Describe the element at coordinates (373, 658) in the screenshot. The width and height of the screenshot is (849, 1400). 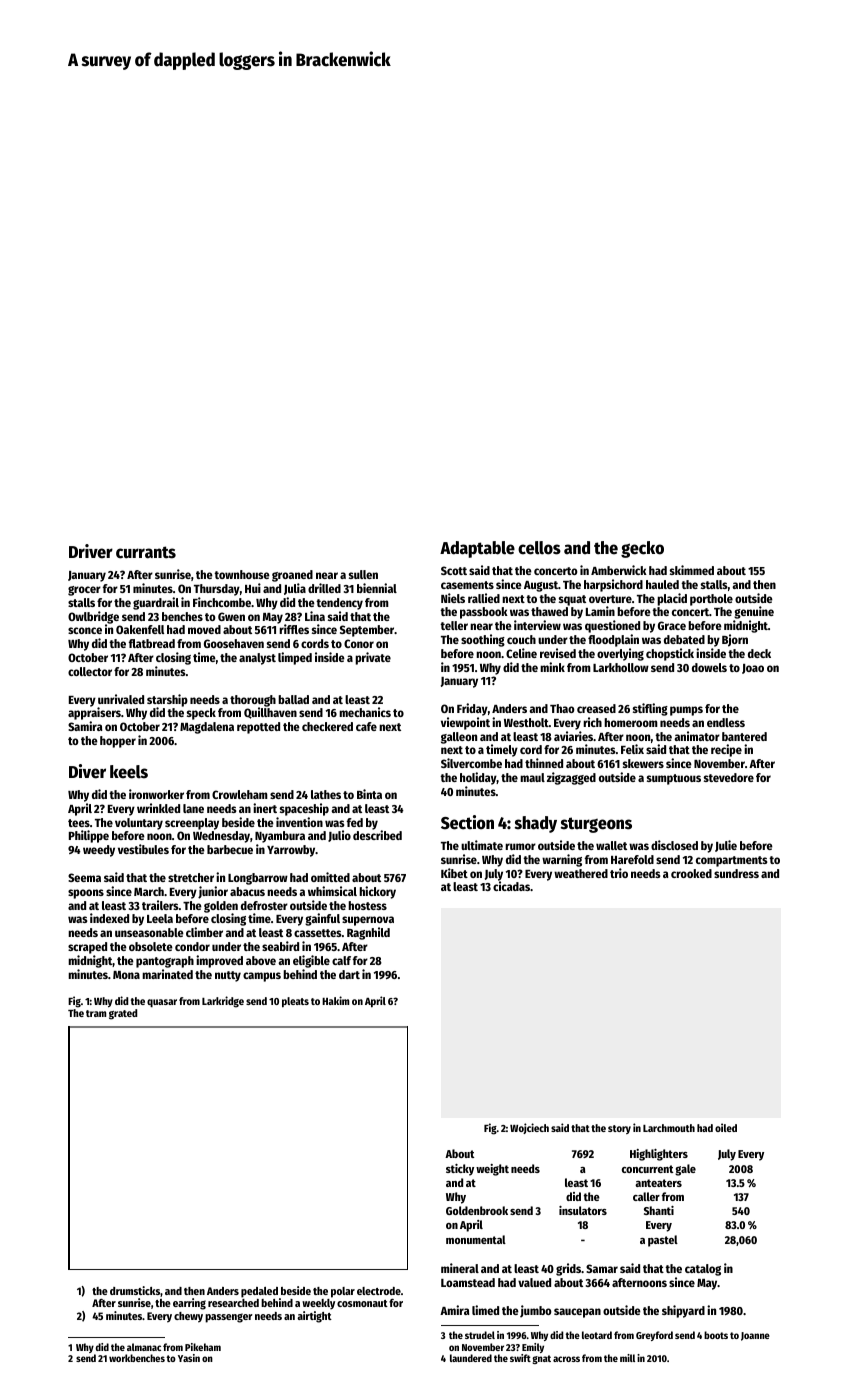
I see `private` at that location.
